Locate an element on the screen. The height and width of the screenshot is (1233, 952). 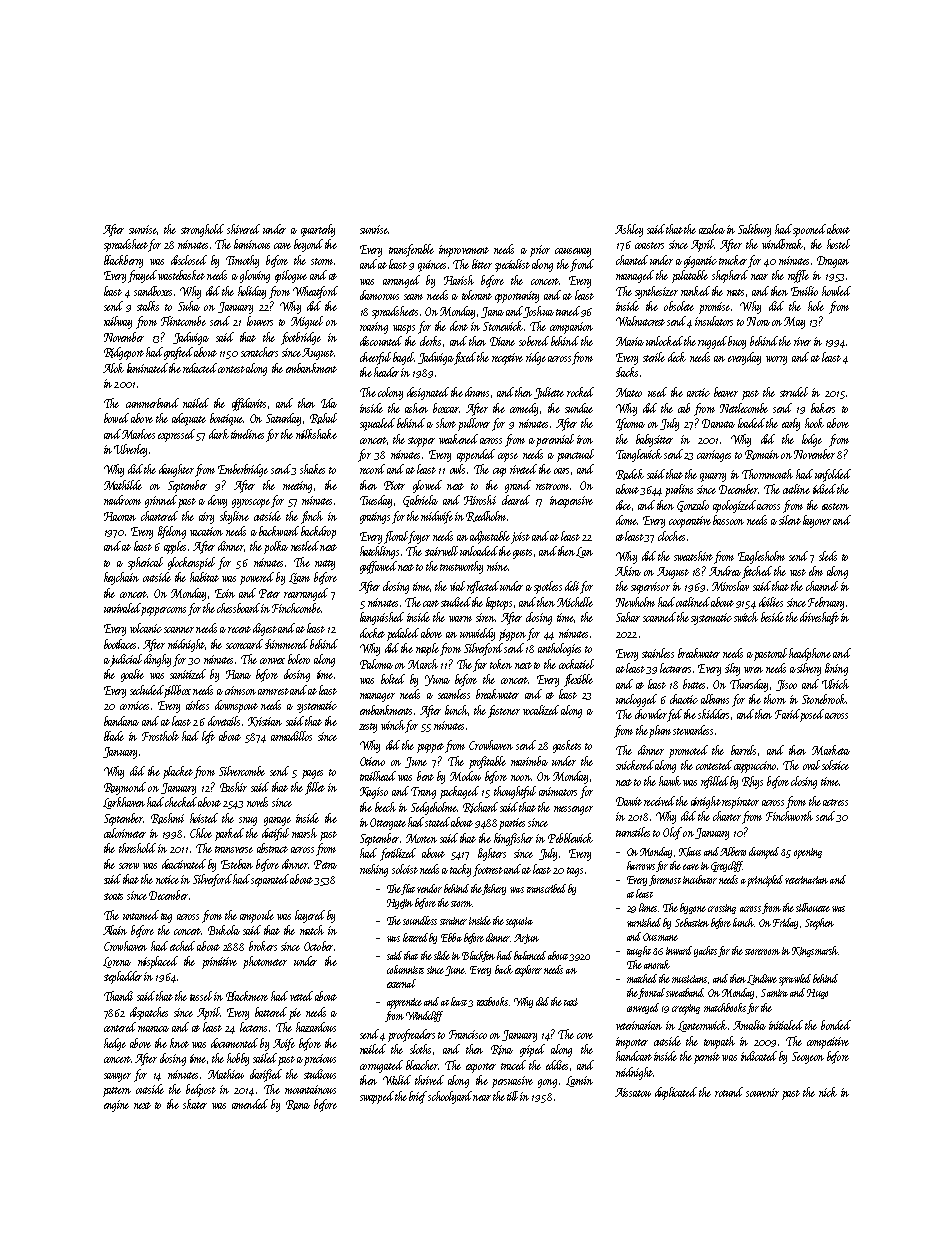
azalea is located at coordinates (712, 229).
